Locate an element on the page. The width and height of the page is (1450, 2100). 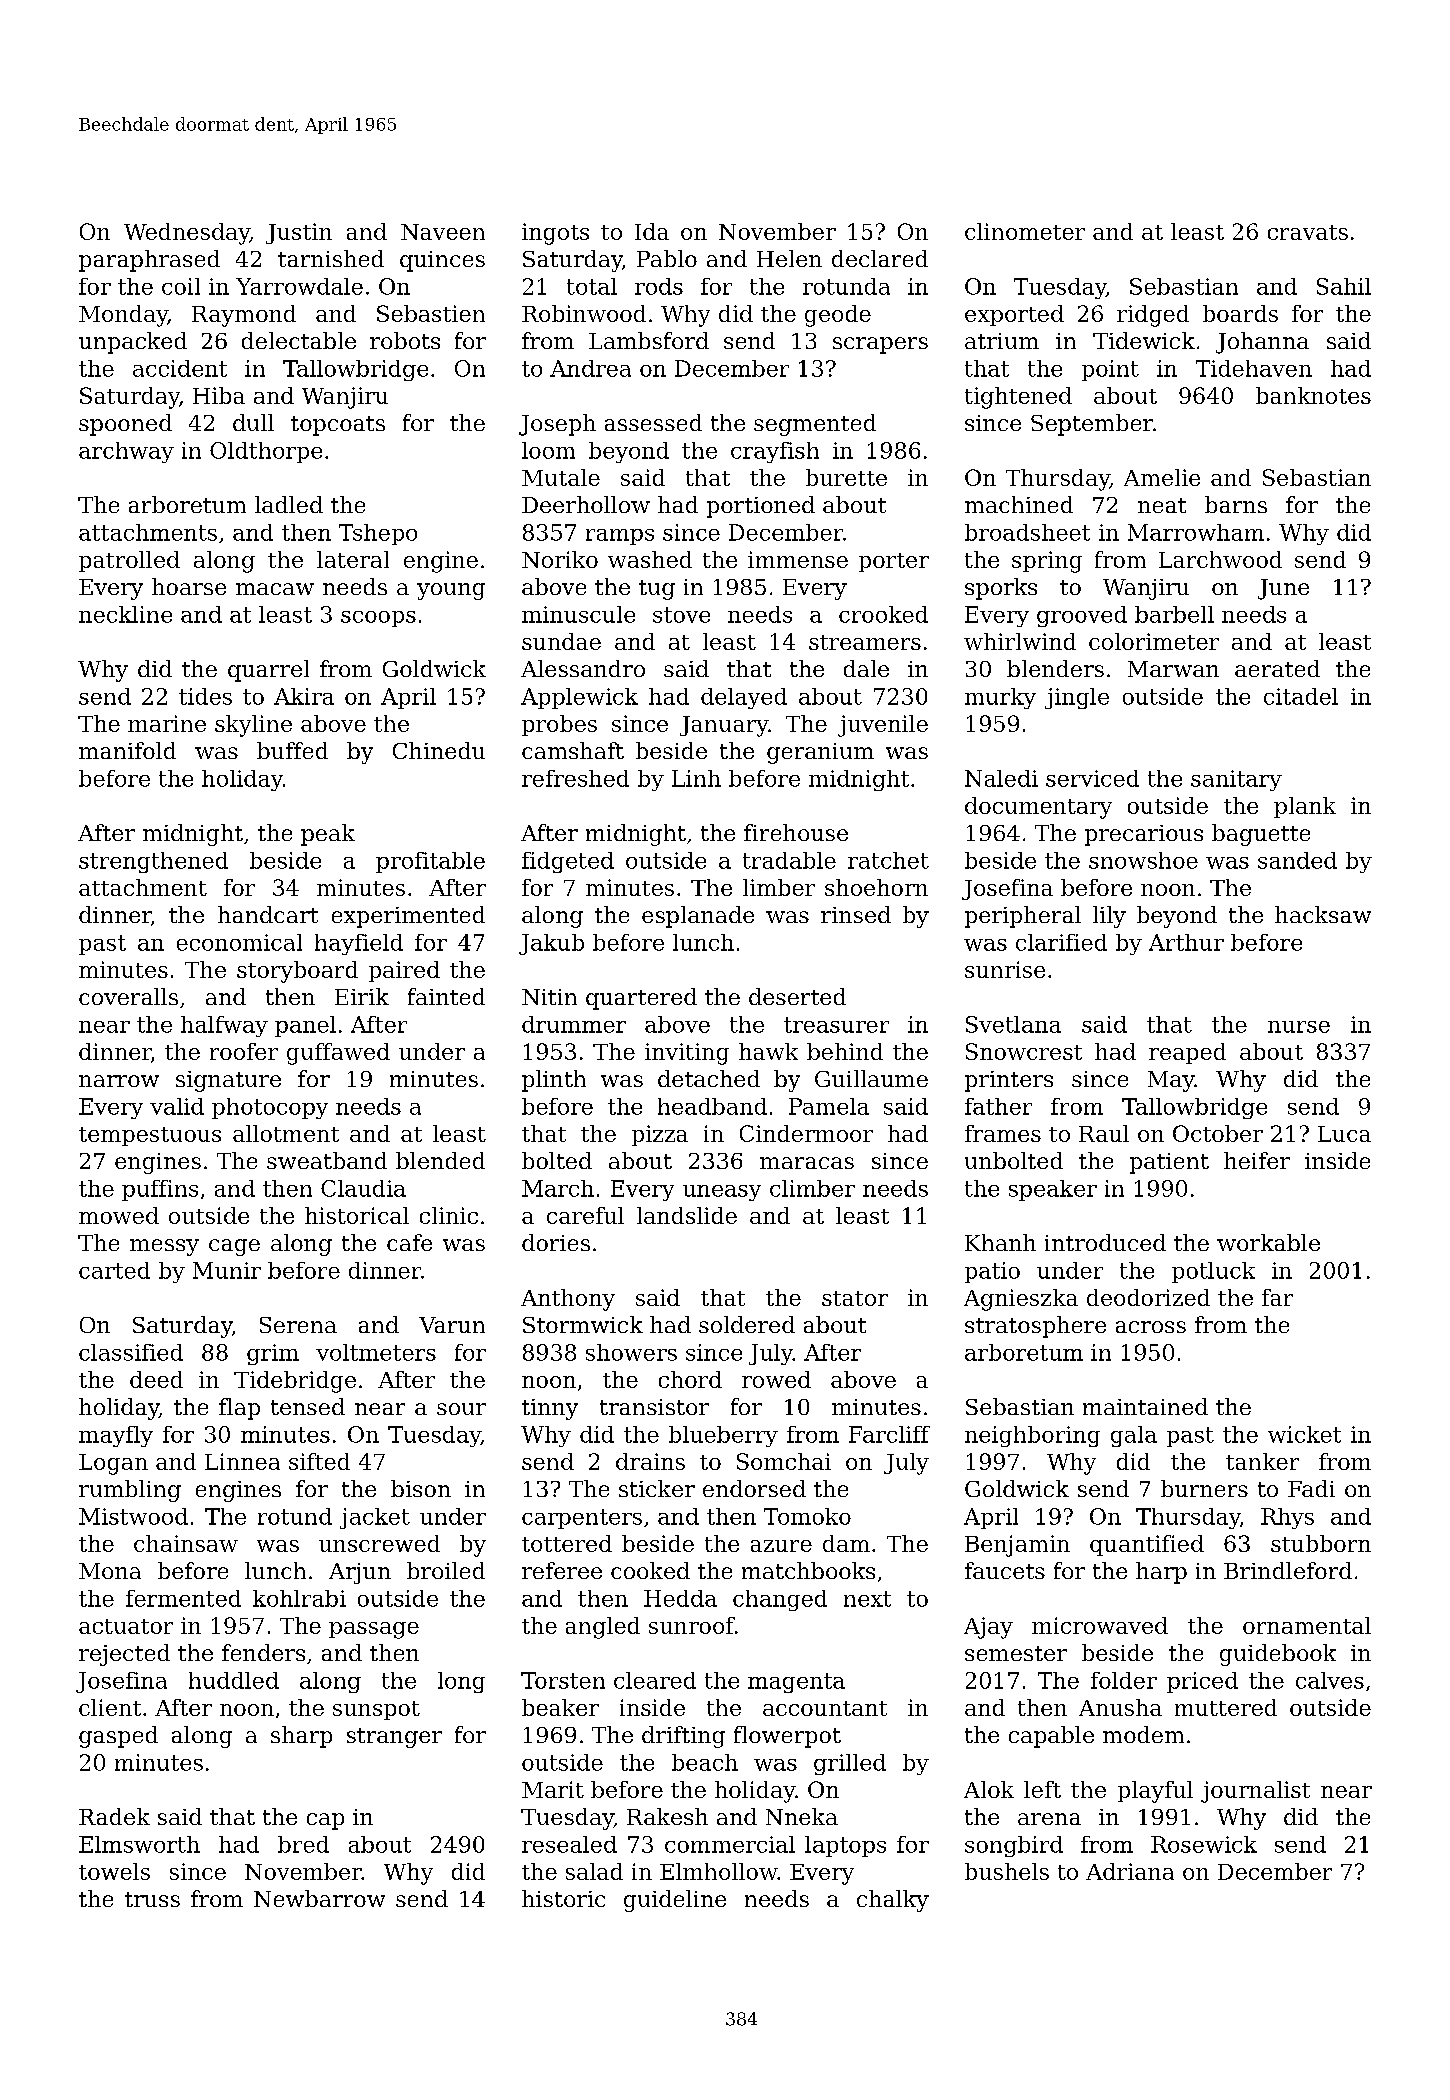
spring is located at coordinates (1047, 562).
